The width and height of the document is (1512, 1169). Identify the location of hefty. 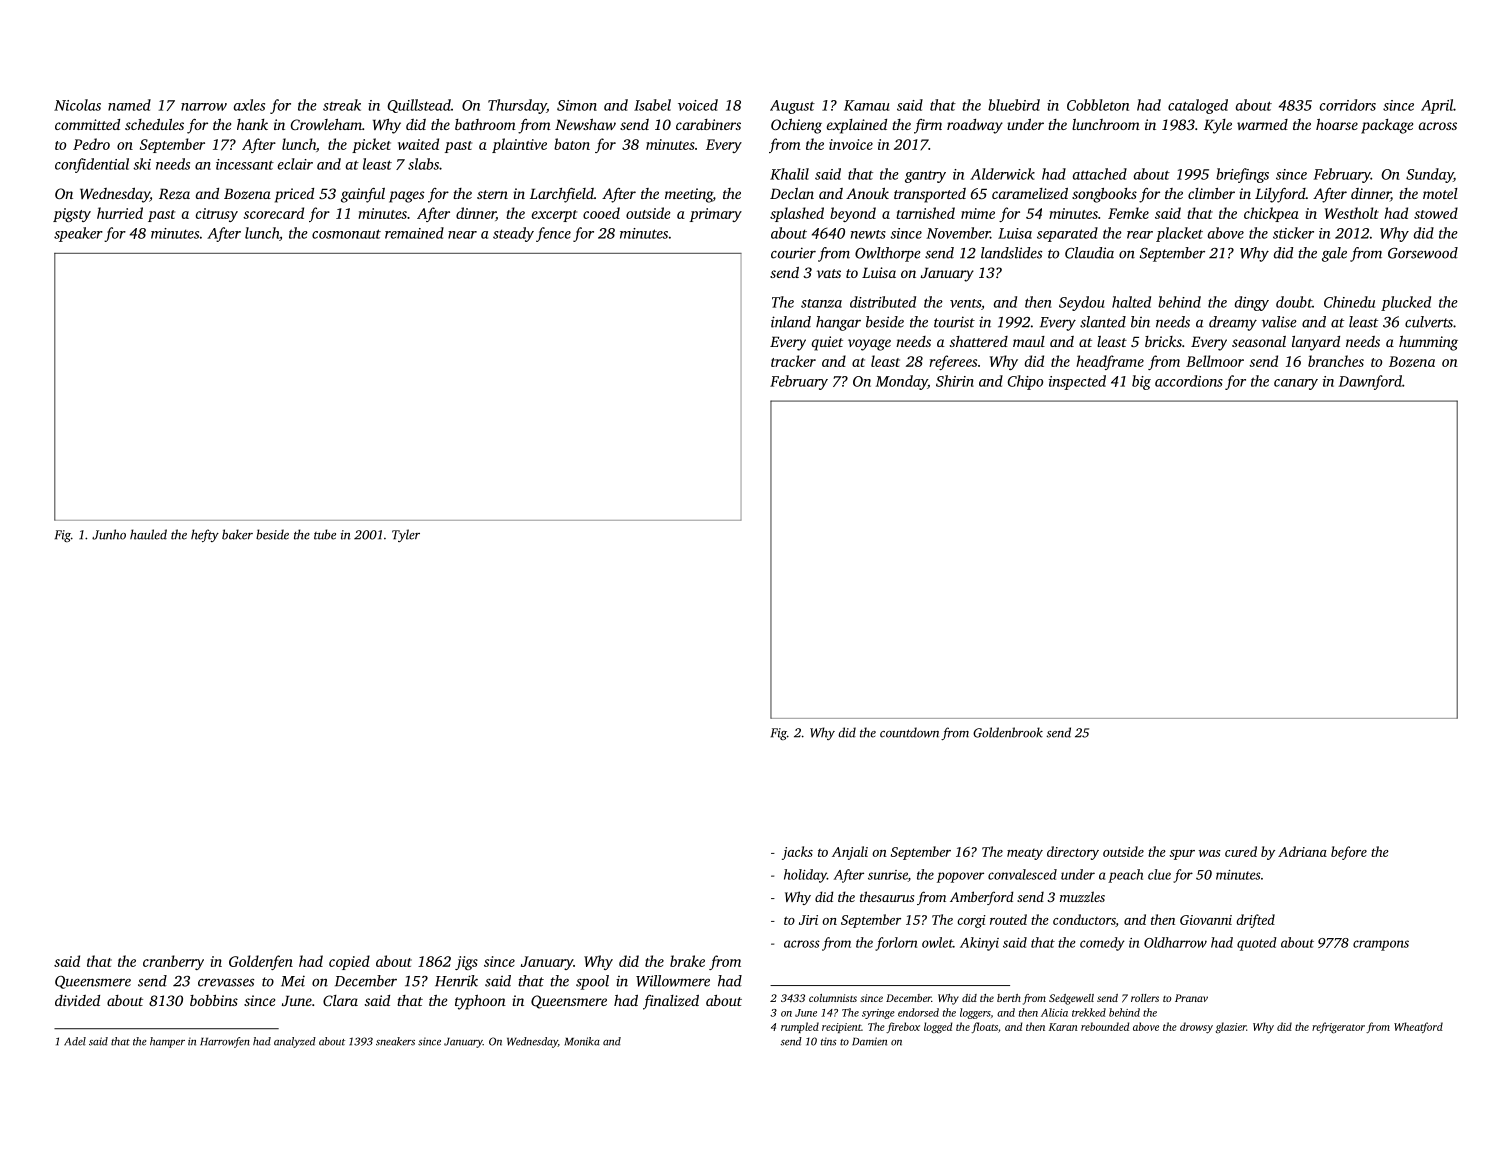
(205, 535).
